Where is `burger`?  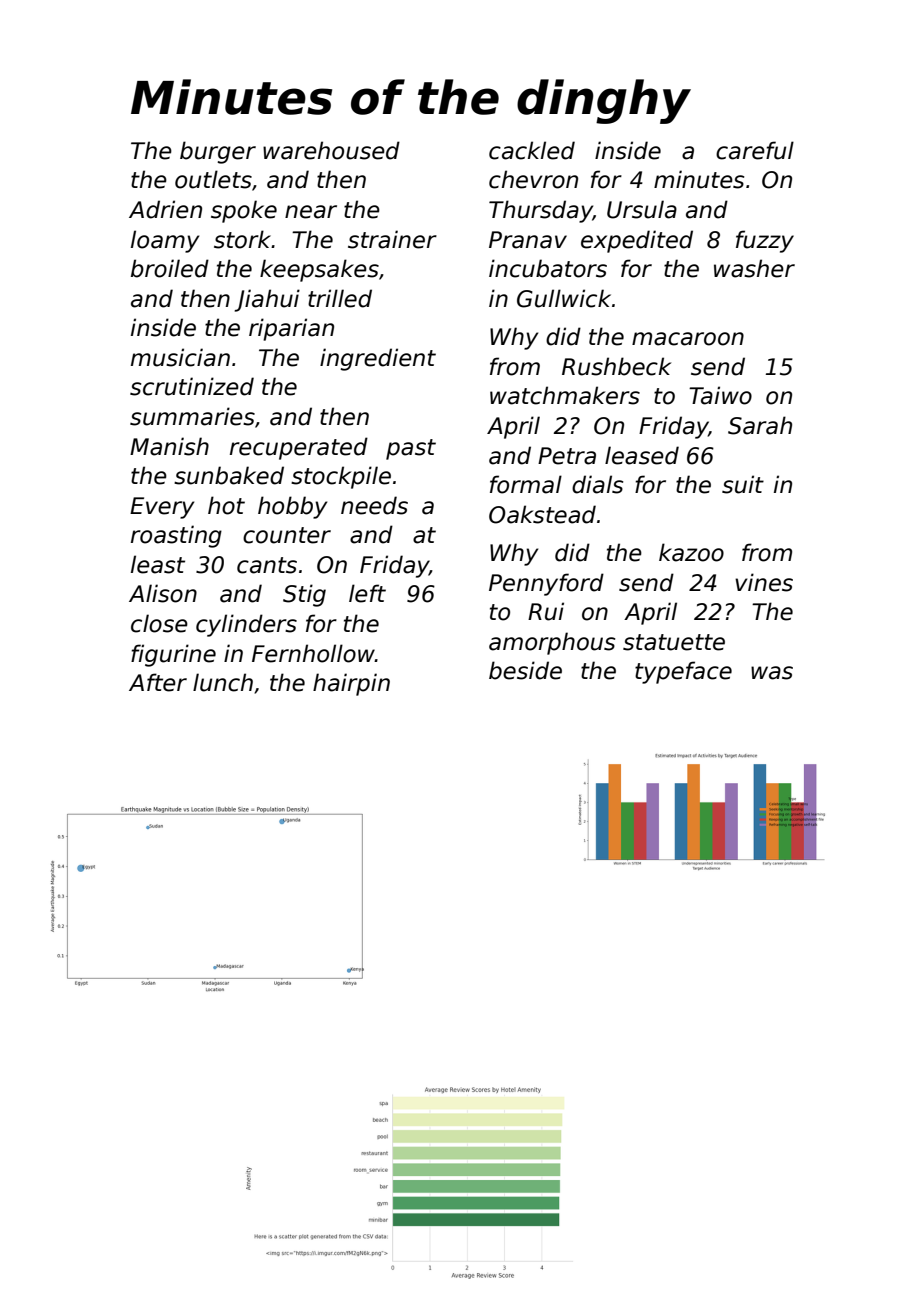 burger is located at coordinates (218, 152).
